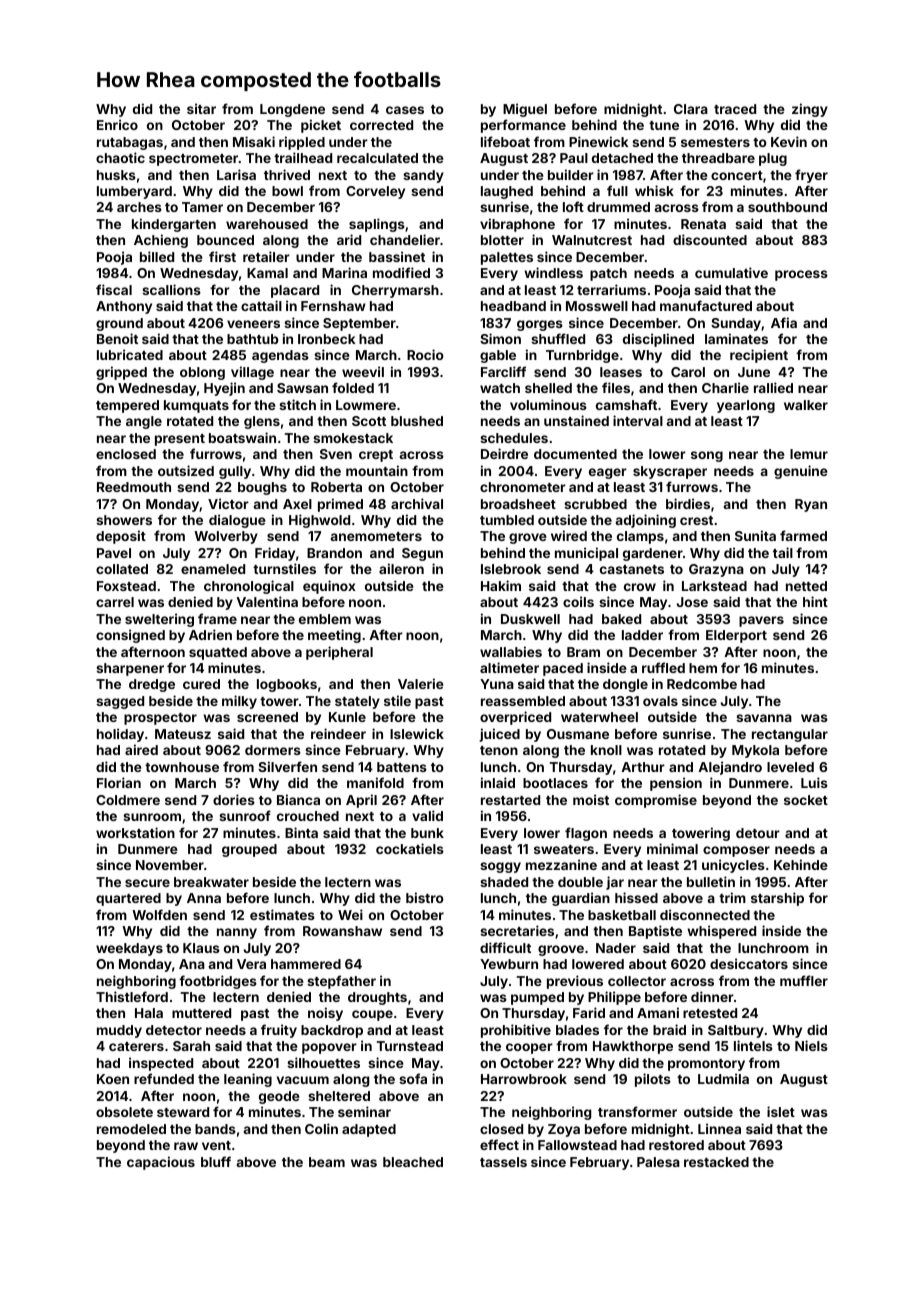 The width and height of the page is (924, 1308). I want to click on Reedmouth, so click(134, 487).
